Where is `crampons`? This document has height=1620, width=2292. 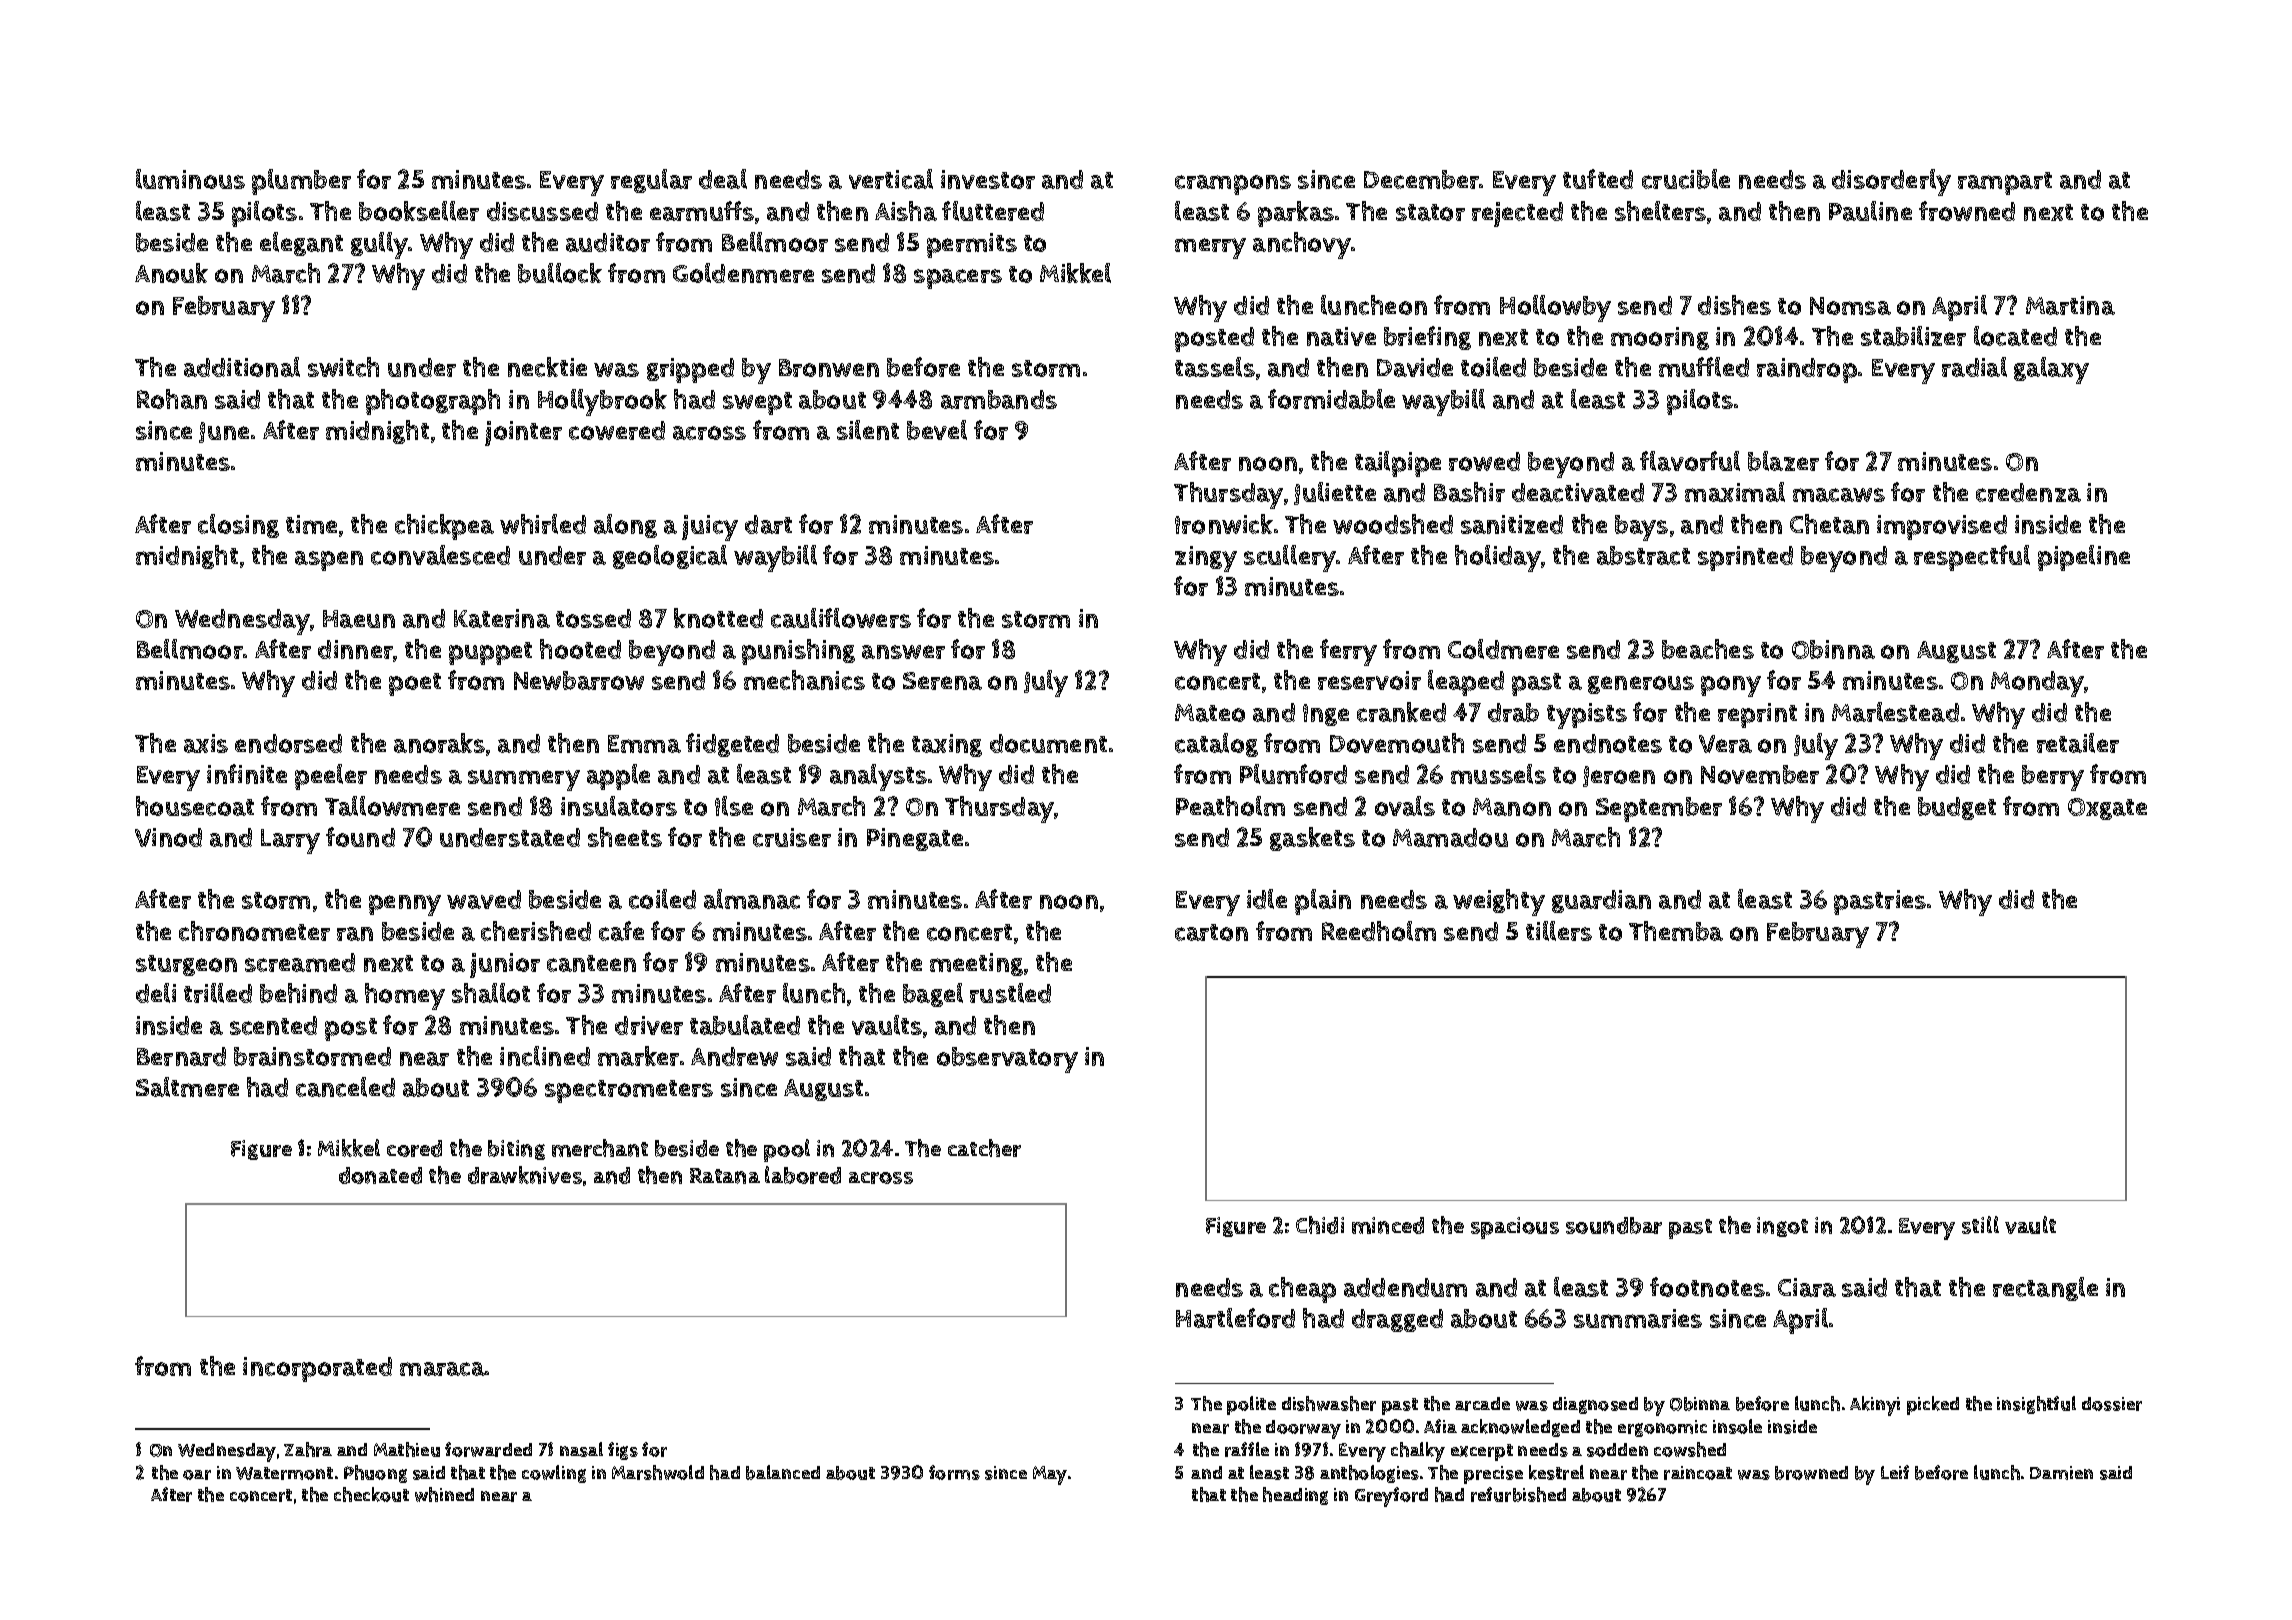
crampons is located at coordinates (1233, 185).
